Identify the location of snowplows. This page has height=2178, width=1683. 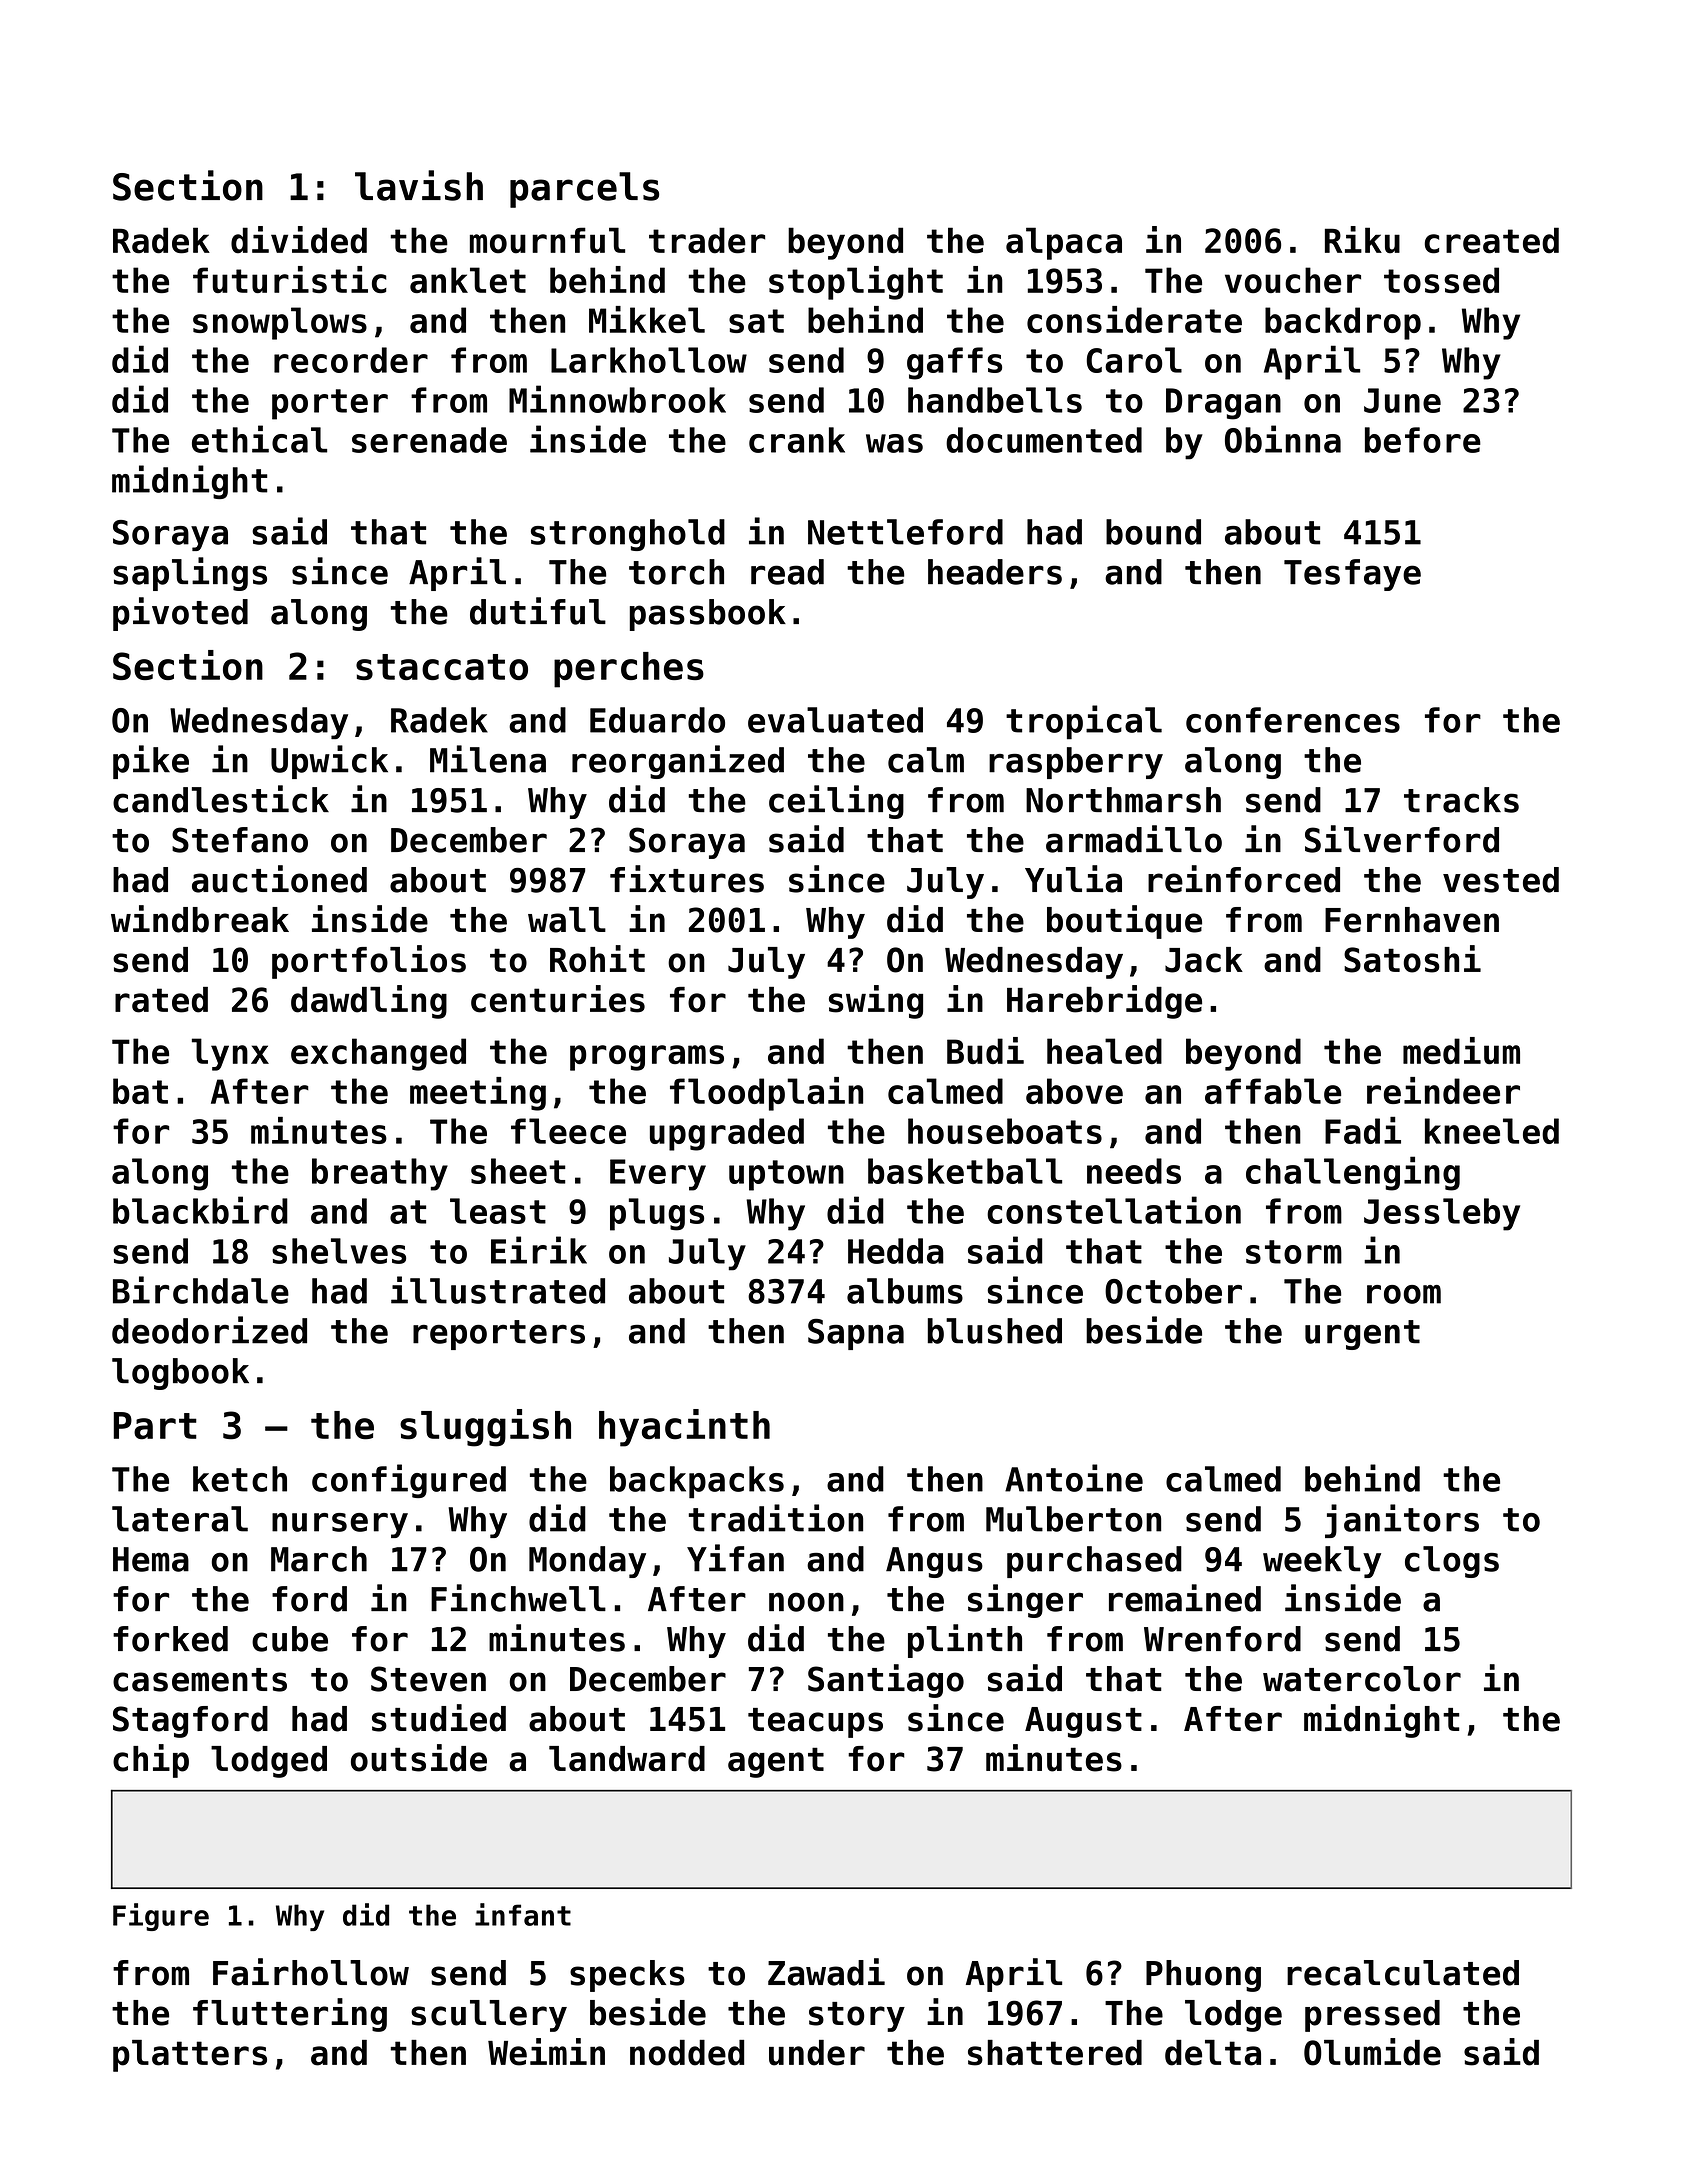
(280, 323).
